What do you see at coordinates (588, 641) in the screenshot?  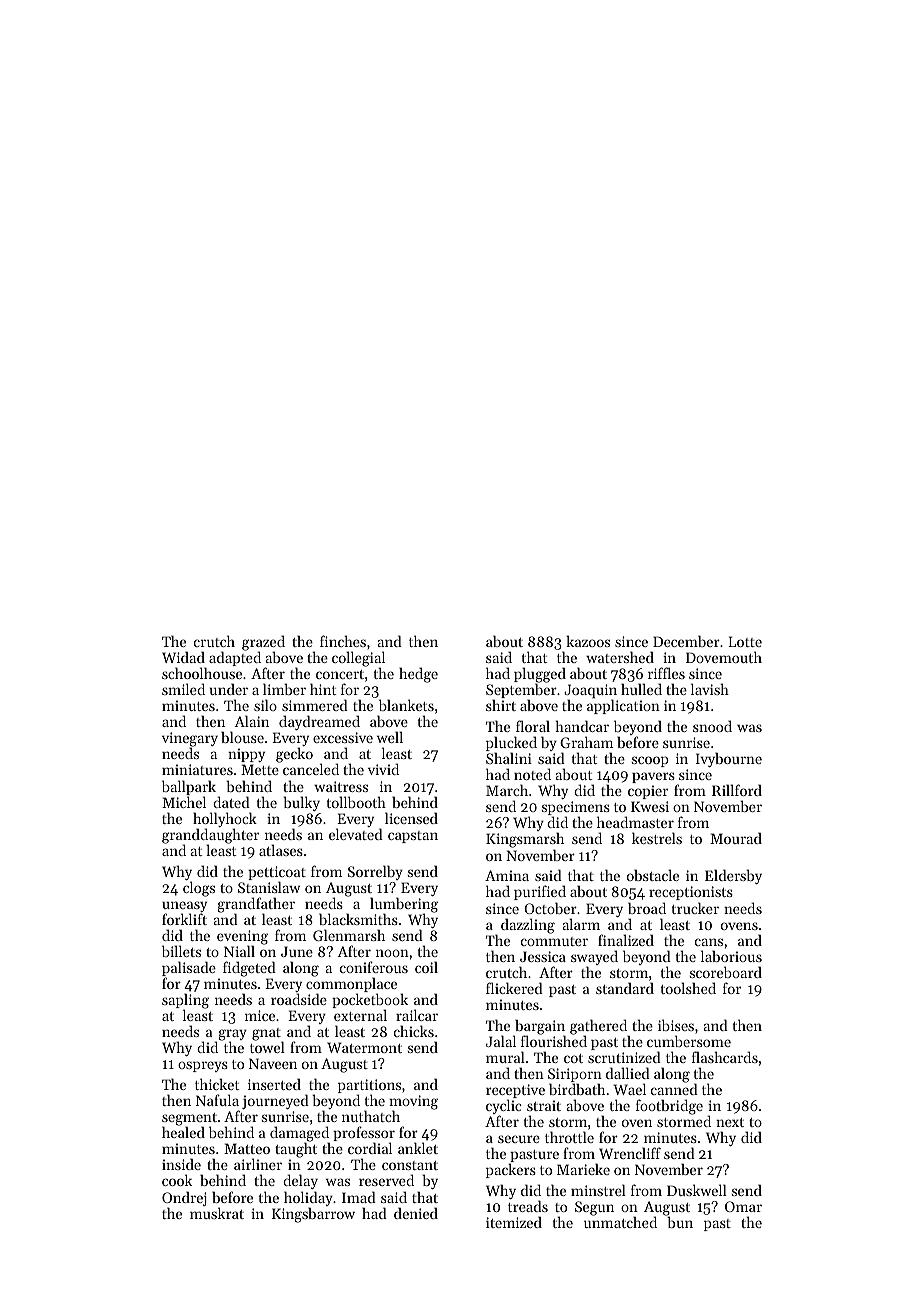 I see `kazoos` at bounding box center [588, 641].
